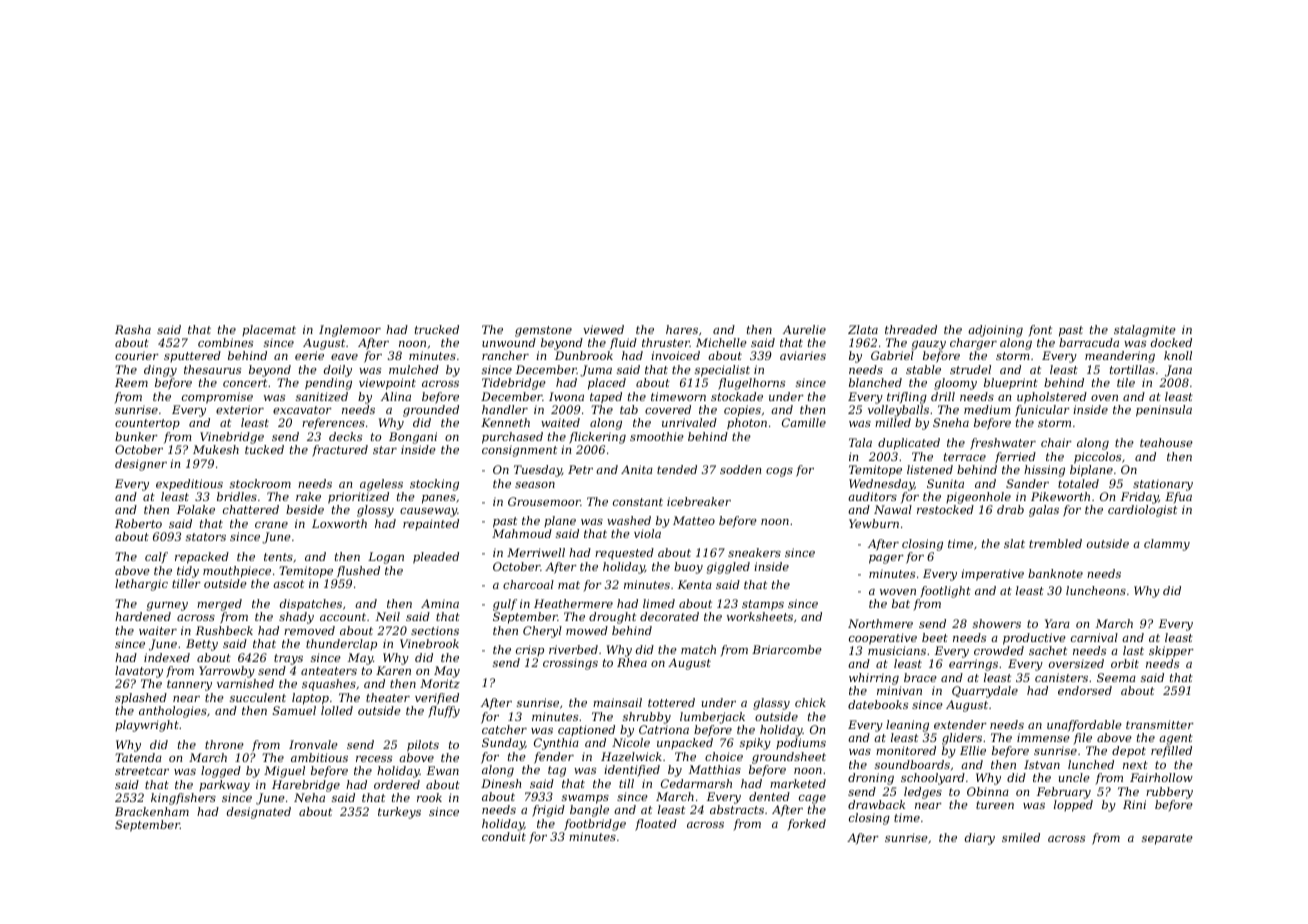 The height and width of the page is (924, 1308). I want to click on Logan, so click(386, 558).
